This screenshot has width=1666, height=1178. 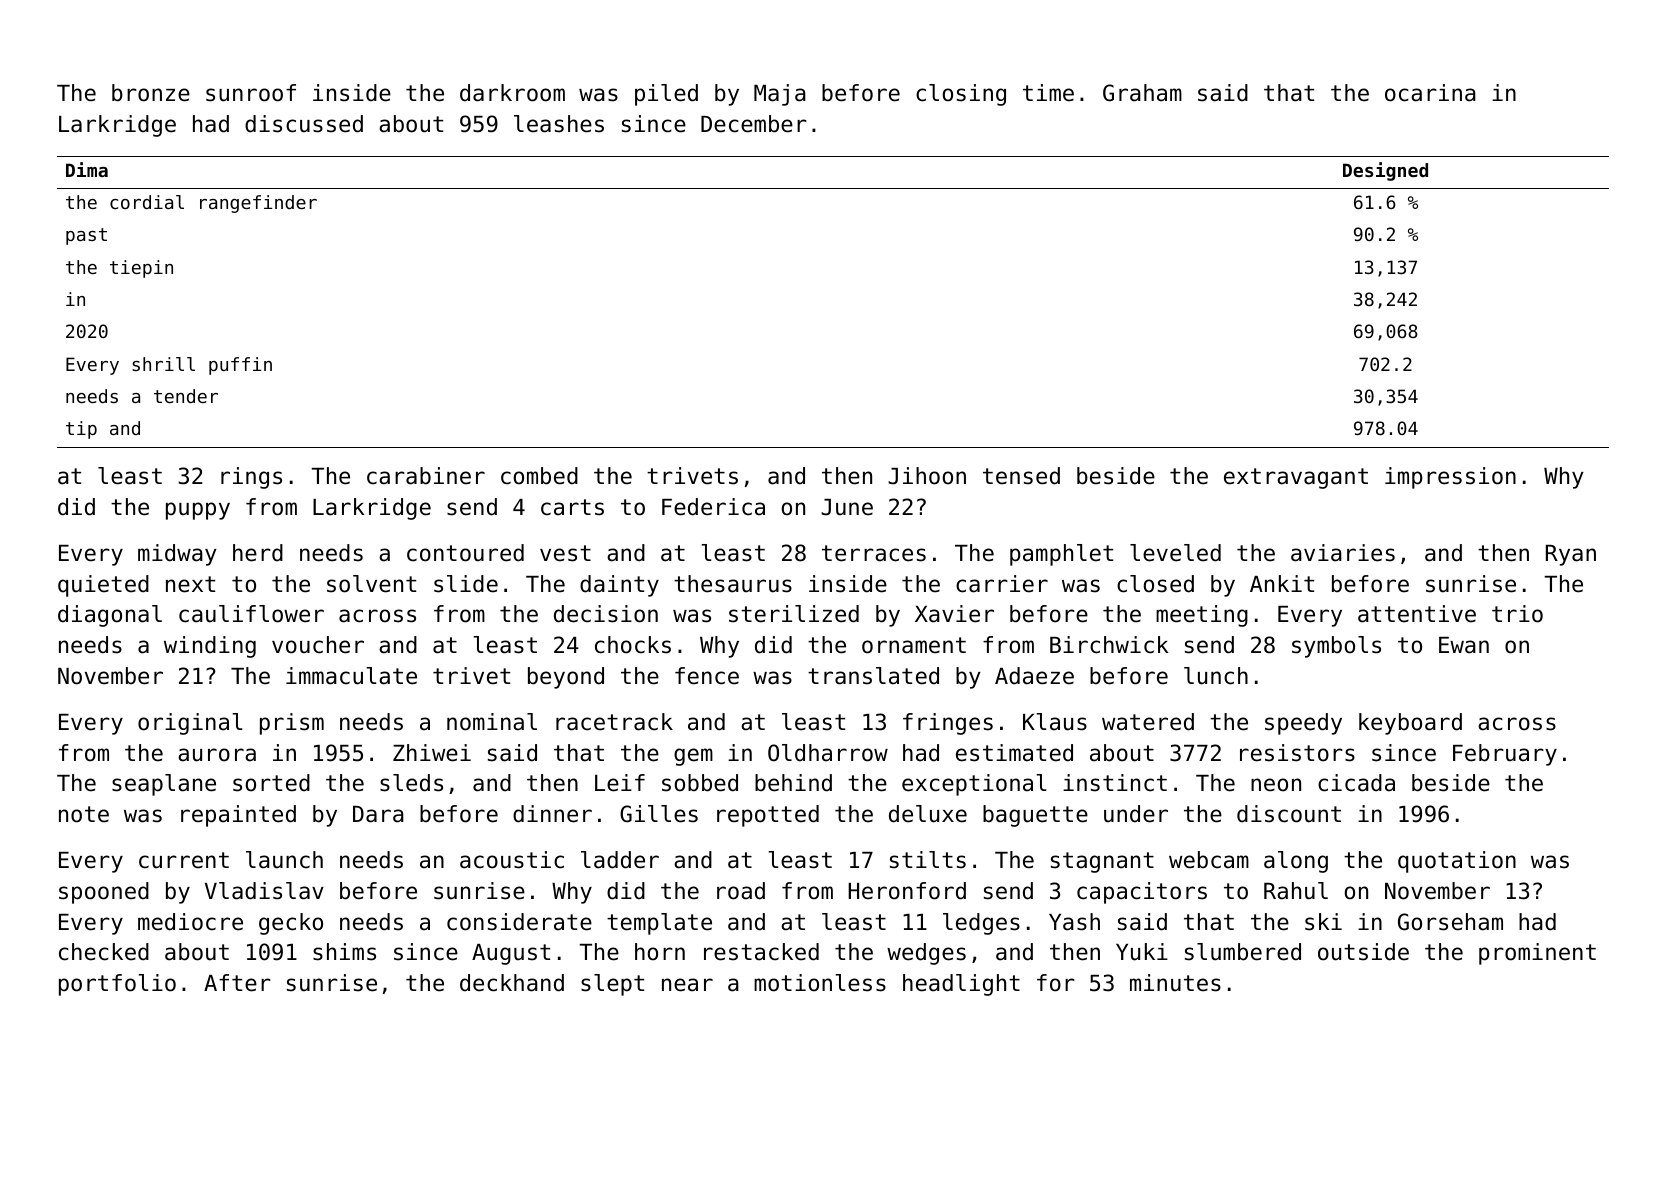 I want to click on shrill, so click(x=163, y=364).
